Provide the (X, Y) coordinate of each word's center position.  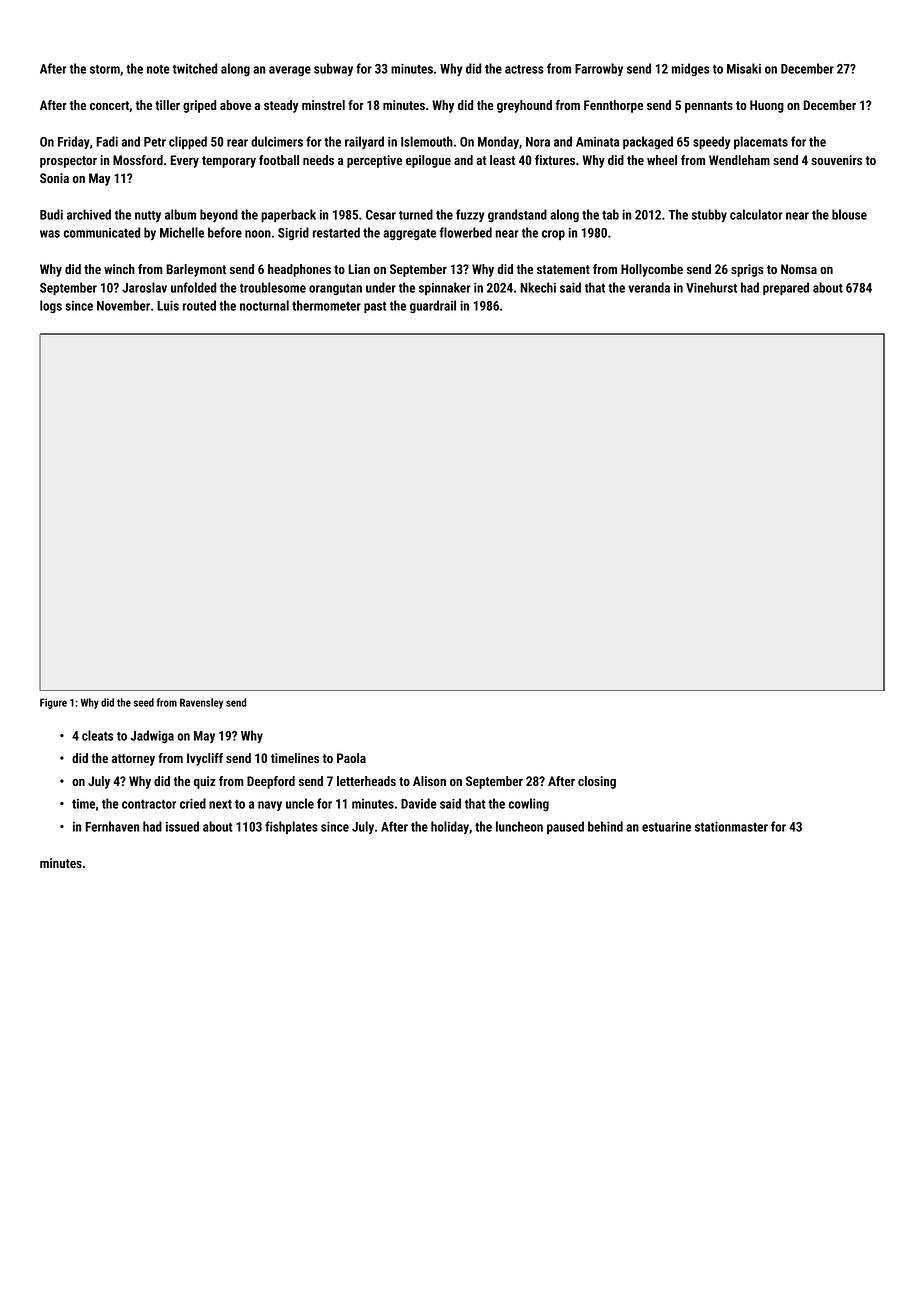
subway (333, 69)
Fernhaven (112, 826)
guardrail (433, 306)
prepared (786, 288)
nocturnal (264, 305)
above (235, 105)
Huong (767, 106)
